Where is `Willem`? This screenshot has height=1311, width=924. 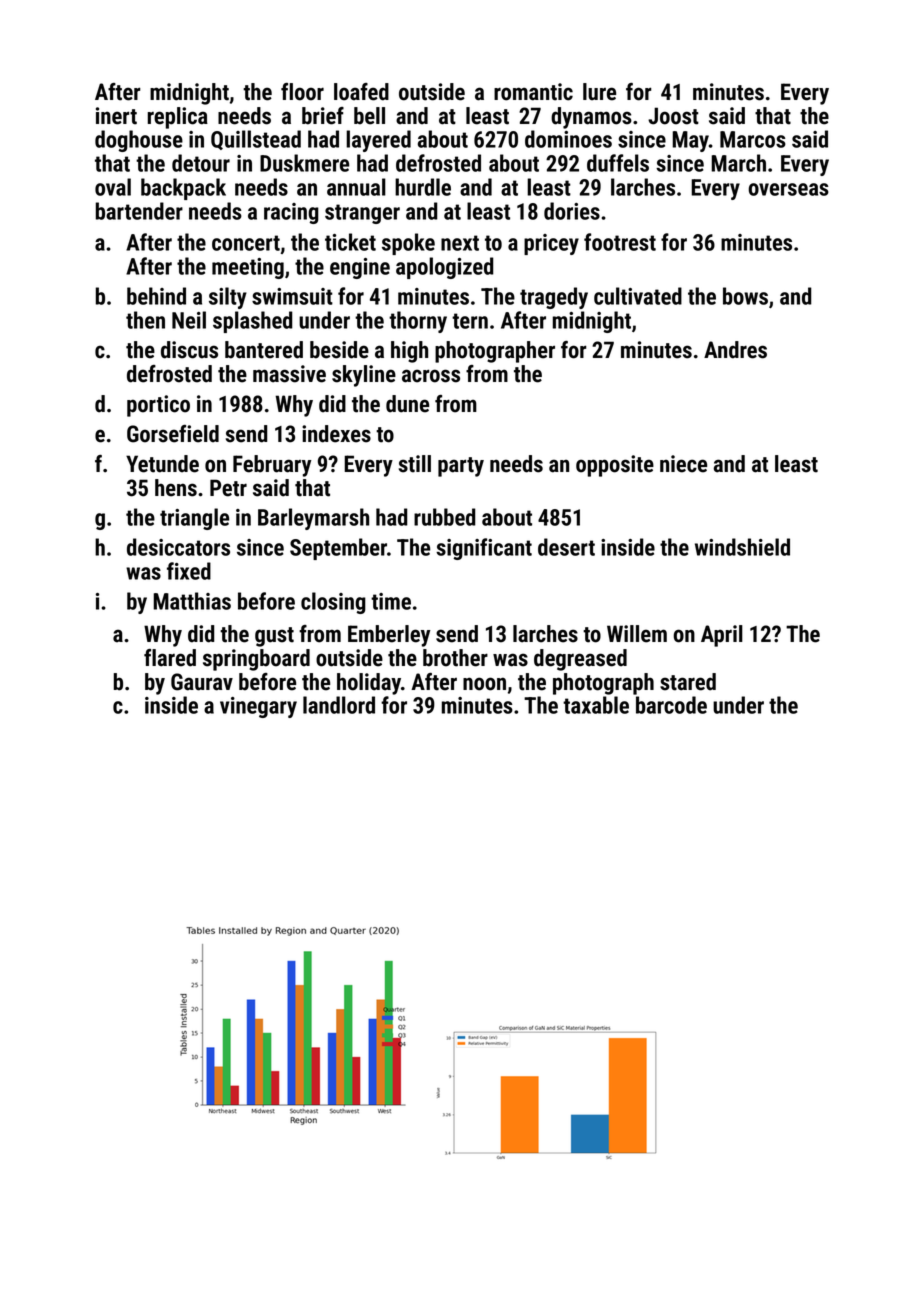 Willem is located at coordinates (637, 634).
